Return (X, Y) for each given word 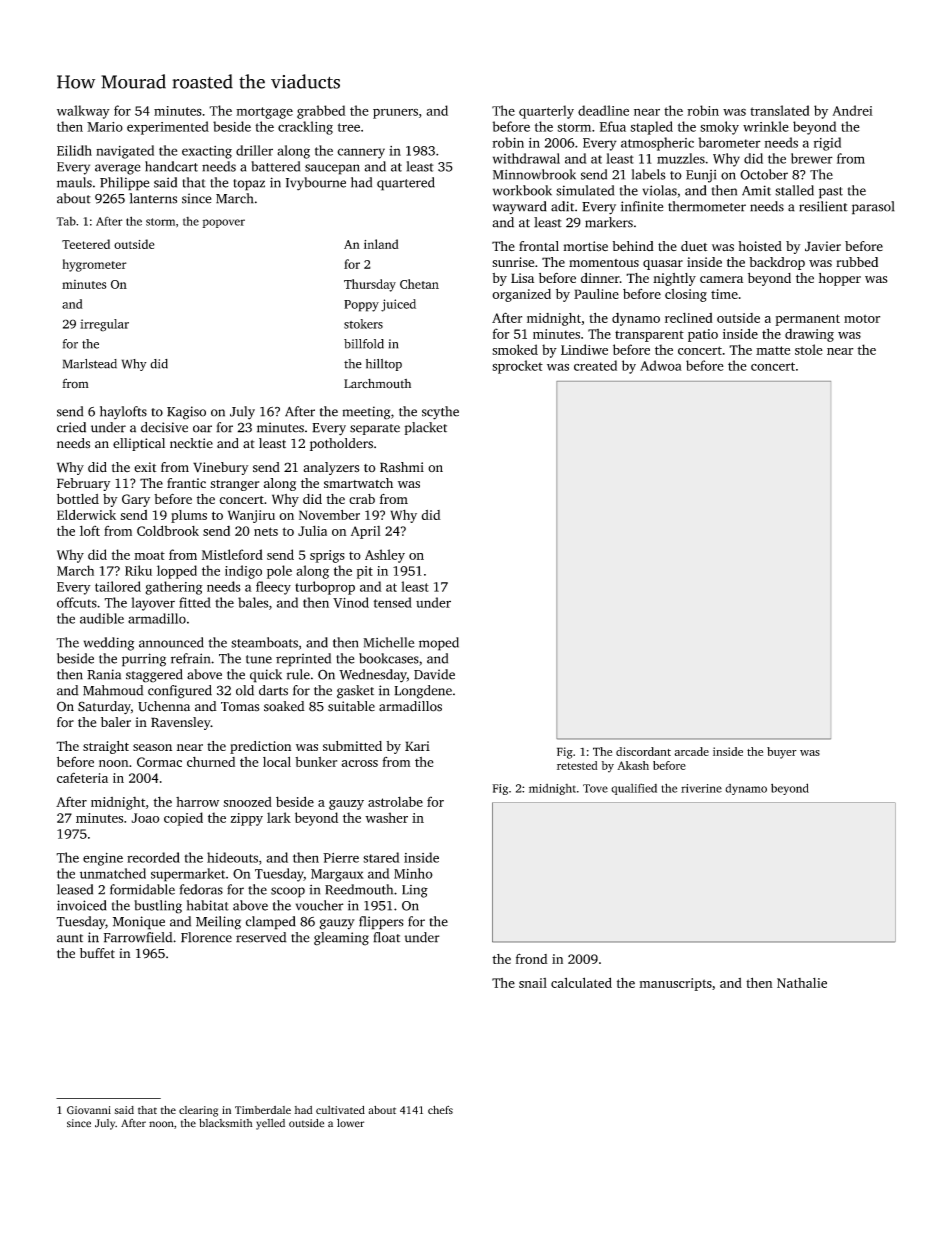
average (117, 169)
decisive (164, 427)
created (595, 365)
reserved (261, 937)
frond (532, 958)
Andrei (852, 110)
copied (183, 819)
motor (862, 318)
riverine (701, 788)
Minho (413, 873)
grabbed (321, 112)
